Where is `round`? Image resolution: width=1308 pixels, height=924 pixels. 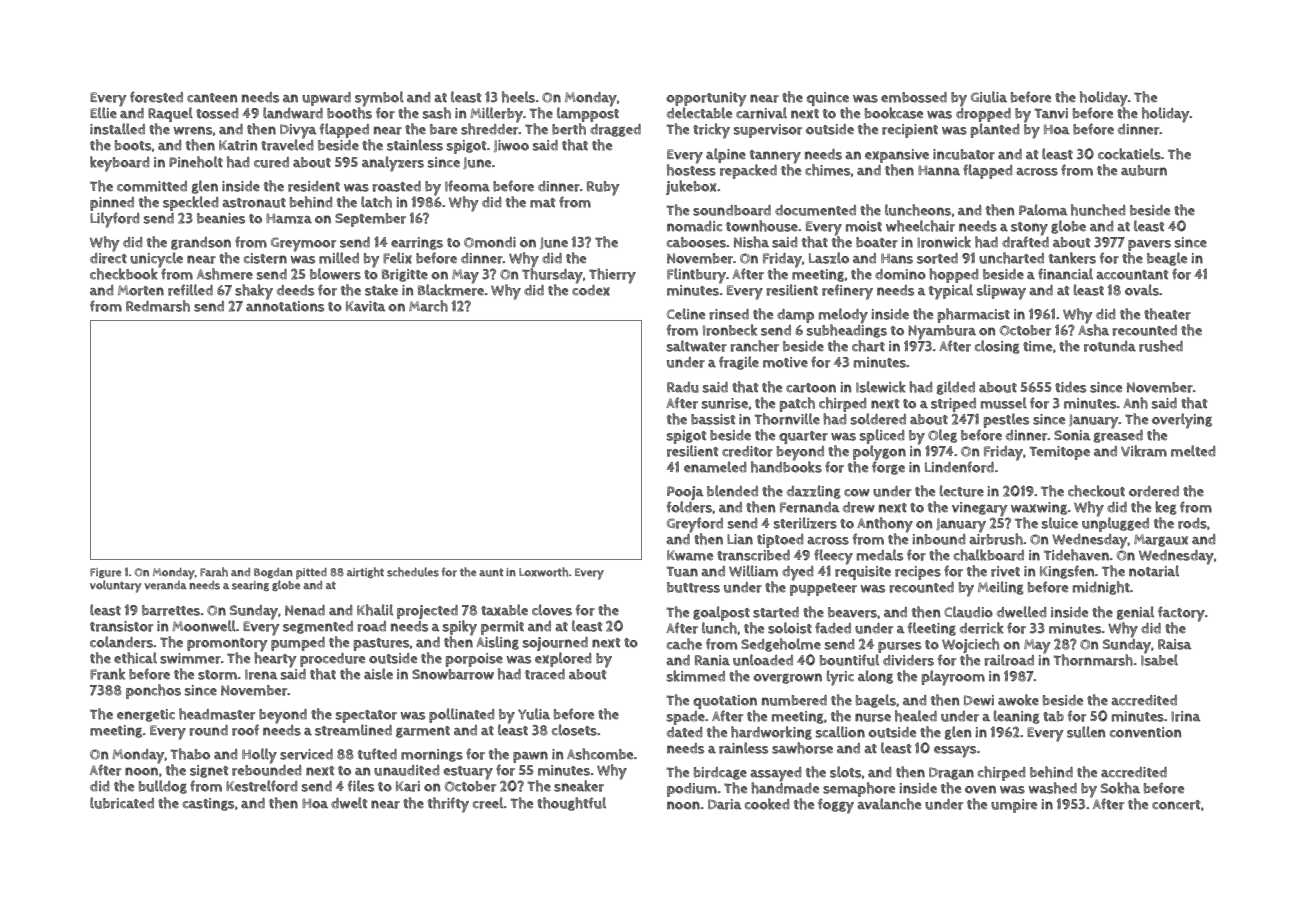
round is located at coordinates (208, 730).
